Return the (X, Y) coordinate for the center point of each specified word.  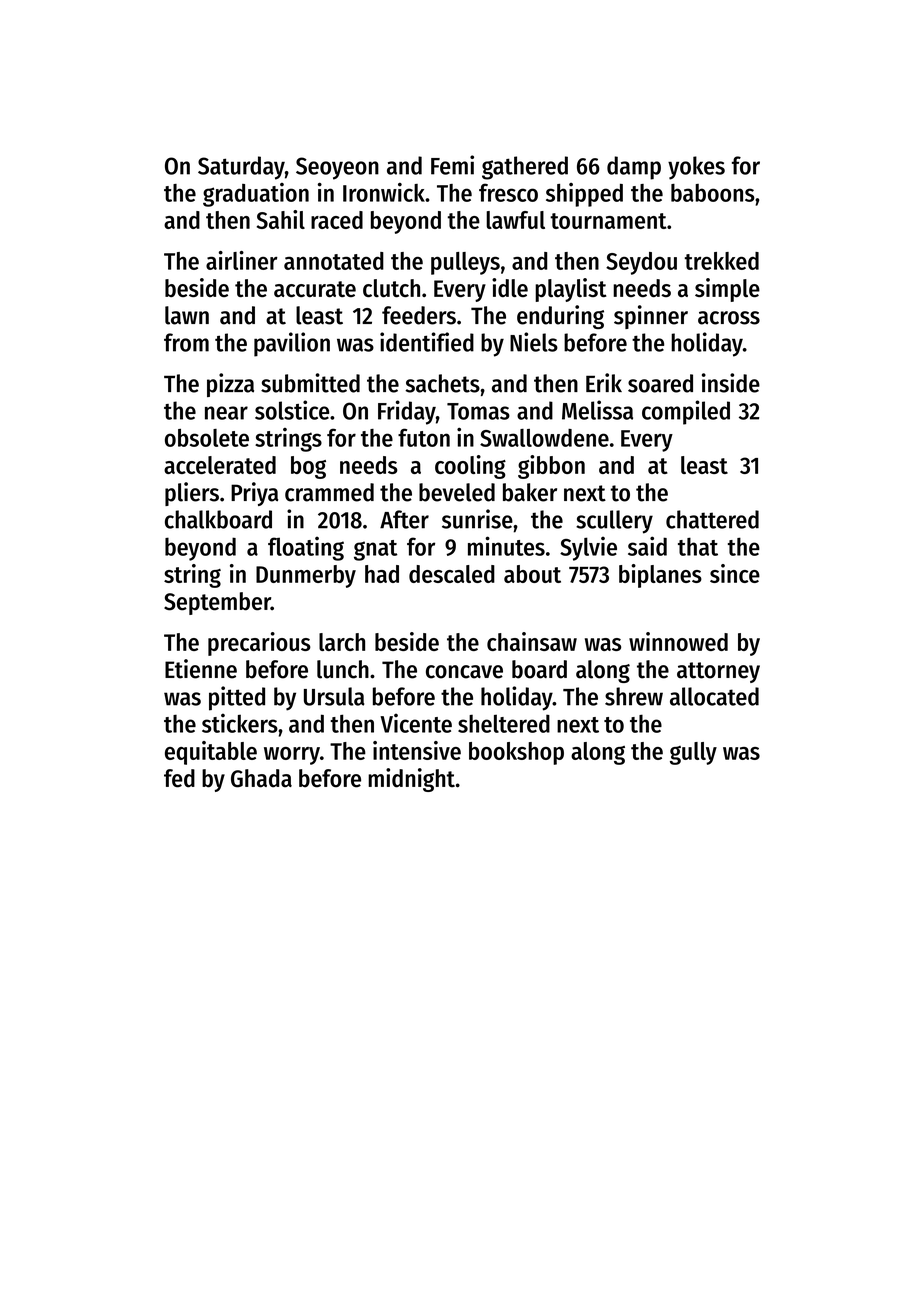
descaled (452, 574)
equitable (211, 753)
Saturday (241, 168)
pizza (230, 385)
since (735, 573)
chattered (712, 519)
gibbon (551, 467)
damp (634, 168)
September (217, 603)
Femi (452, 165)
